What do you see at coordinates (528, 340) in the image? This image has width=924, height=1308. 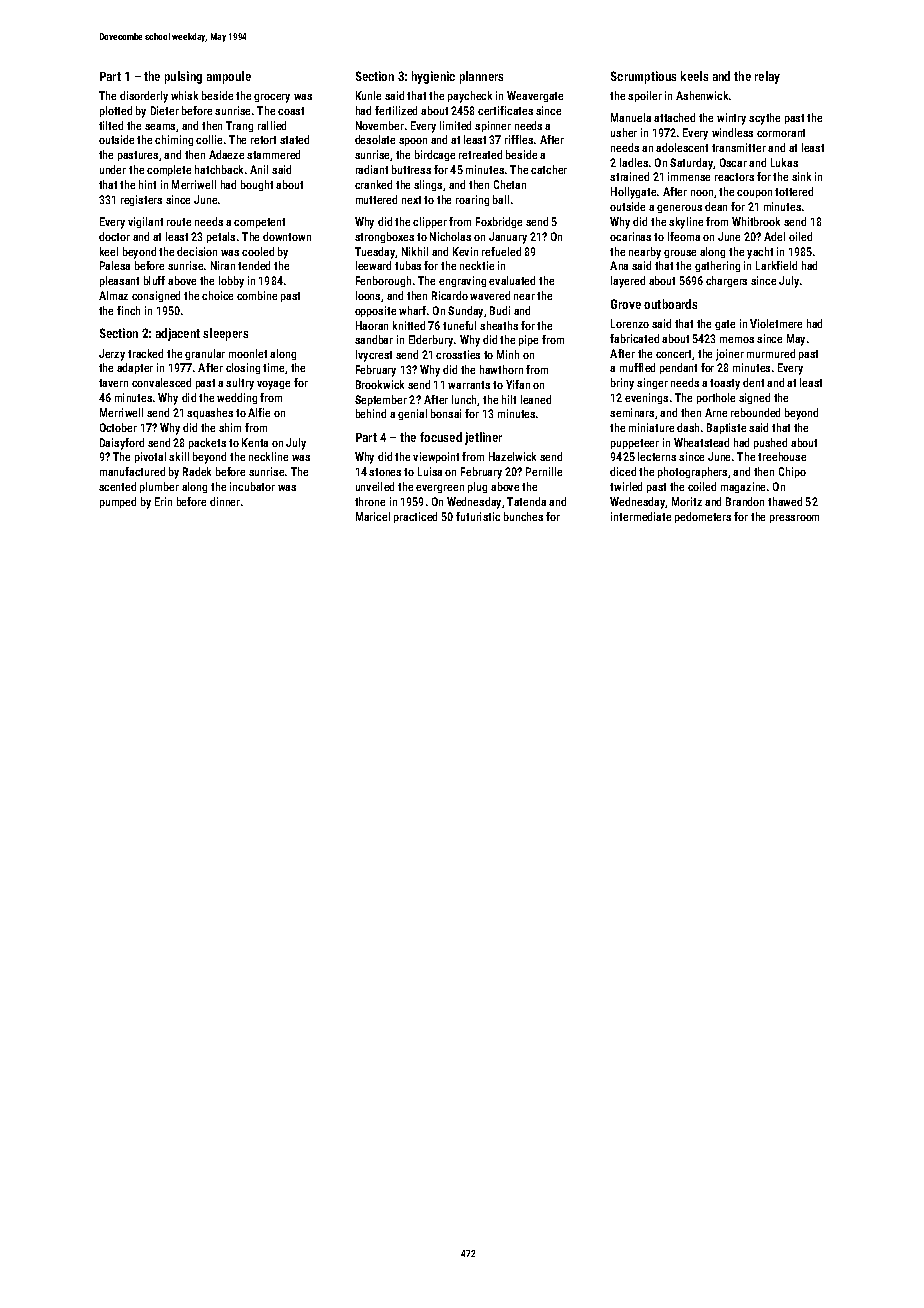 I see `pipe` at bounding box center [528, 340].
